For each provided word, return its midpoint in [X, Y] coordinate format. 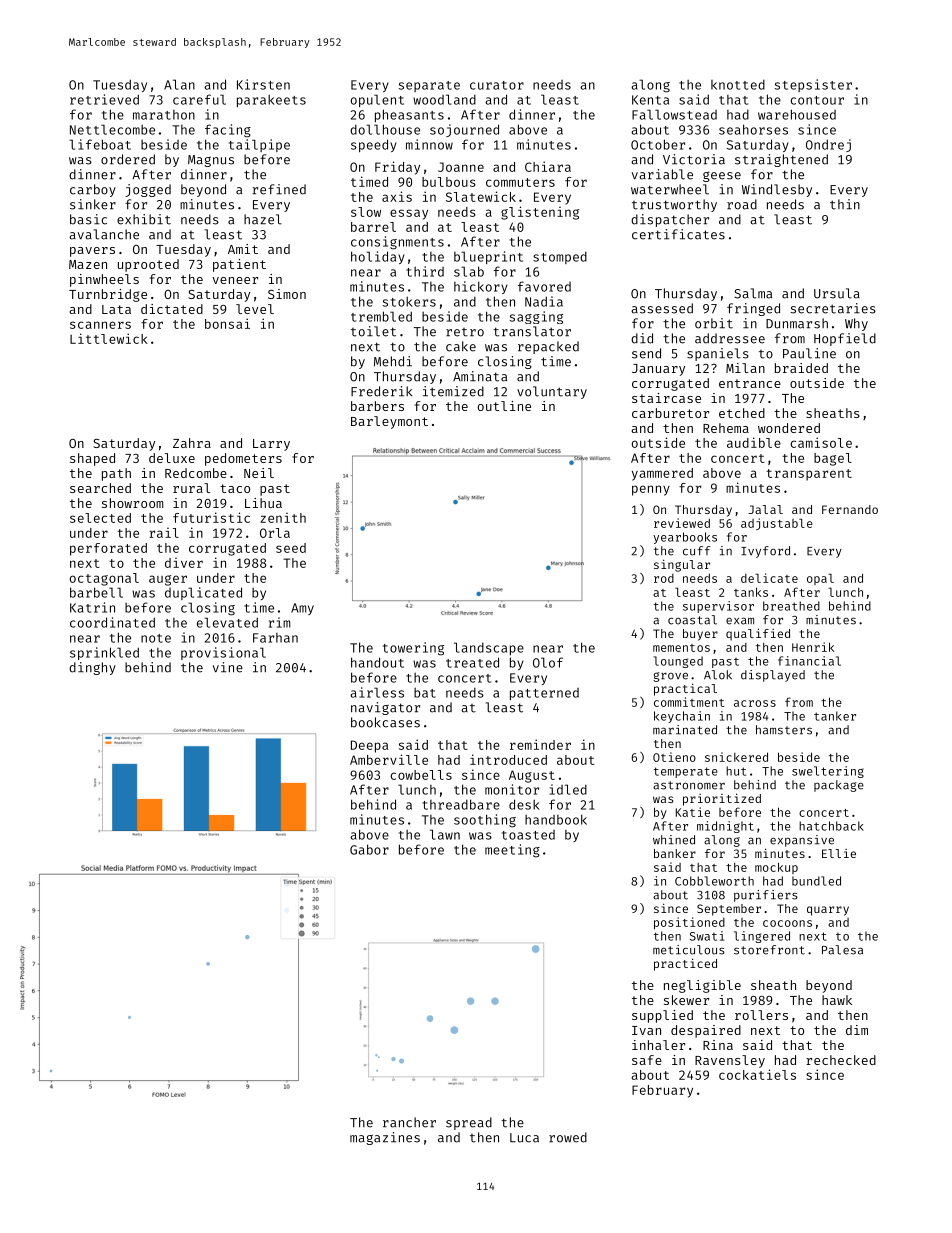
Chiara [548, 166]
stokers [409, 301]
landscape [489, 648]
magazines [385, 1138]
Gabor [369, 849]
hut [736, 771]
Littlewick [109, 338]
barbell [96, 592]
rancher [409, 1122]
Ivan [646, 1030]
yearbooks [685, 538]
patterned [544, 694]
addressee [730, 338]
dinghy [92, 668]
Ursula [837, 293]
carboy [93, 190]
